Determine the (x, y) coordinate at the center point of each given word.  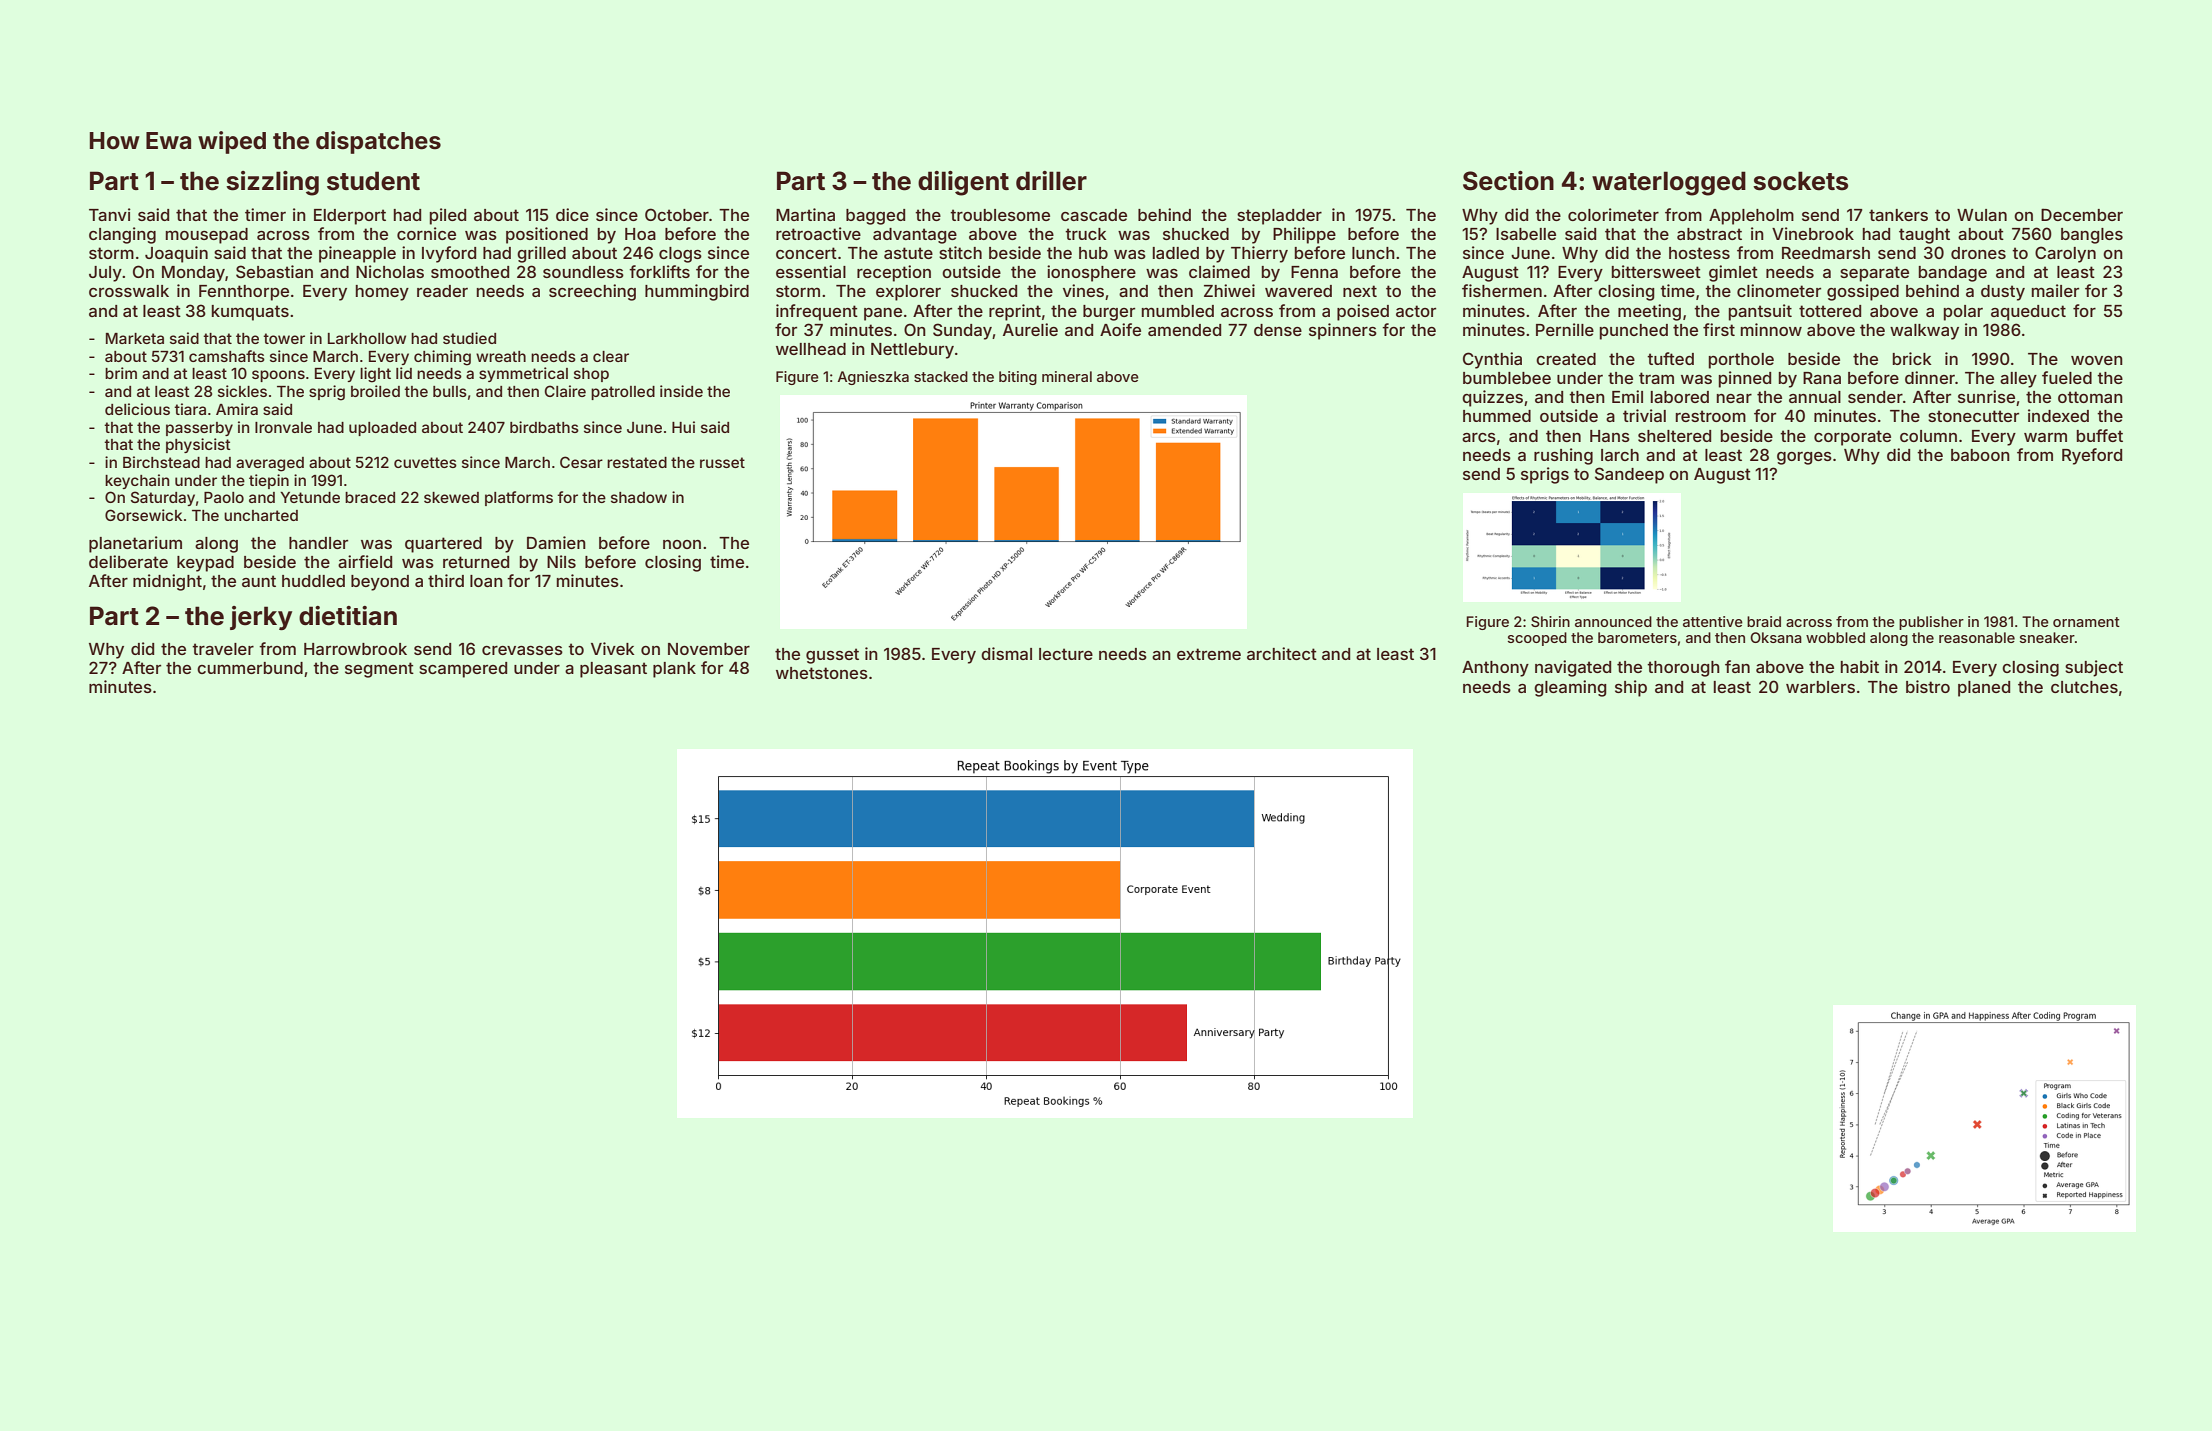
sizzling (272, 183)
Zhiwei (1229, 290)
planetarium (135, 544)
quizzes (1492, 398)
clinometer (1779, 290)
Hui (683, 427)
